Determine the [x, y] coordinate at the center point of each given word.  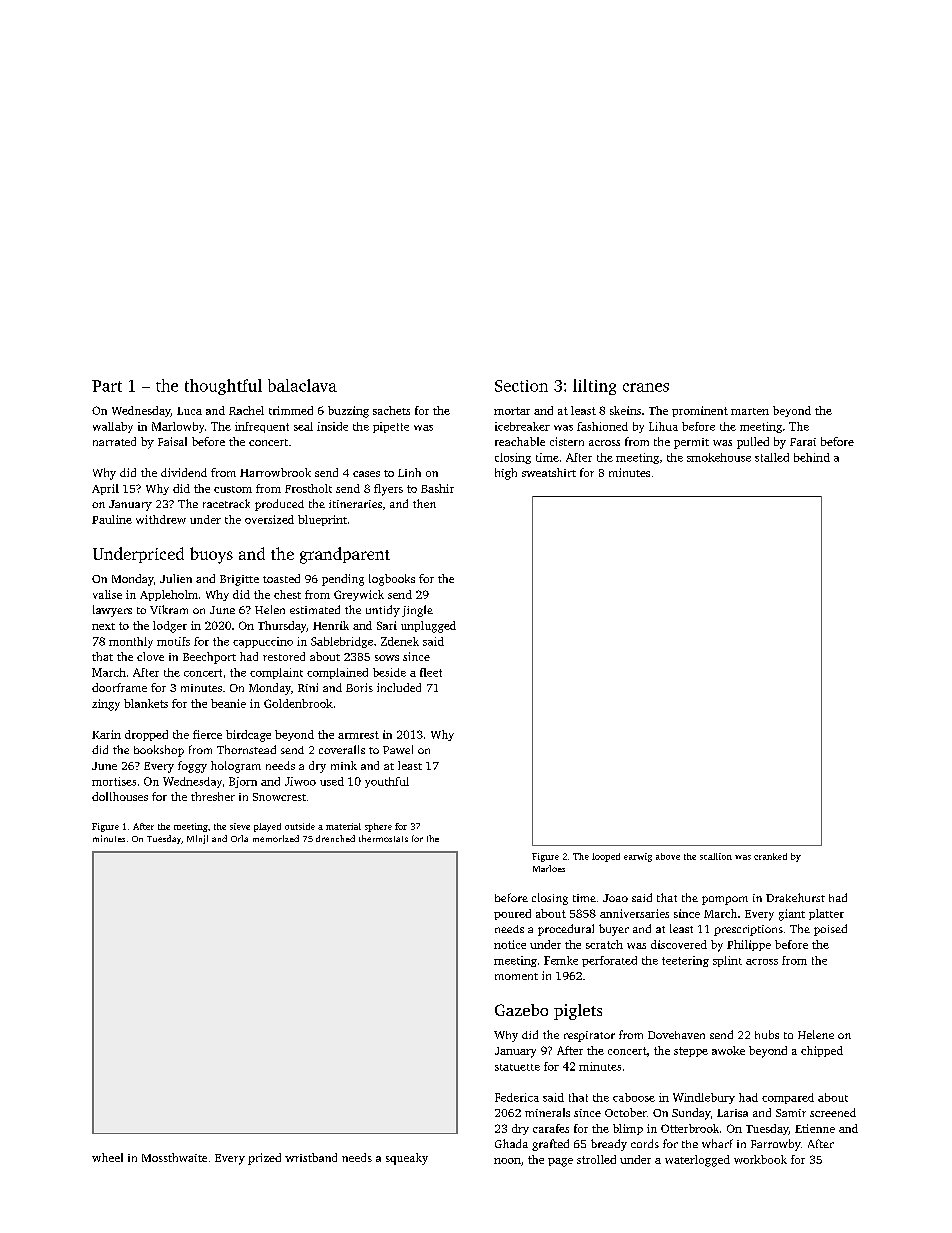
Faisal [172, 441]
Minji [197, 839]
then [424, 503]
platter [826, 914]
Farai [803, 442]
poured [512, 914]
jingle [417, 611]
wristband [311, 1157]
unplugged [428, 627]
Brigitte [239, 580]
